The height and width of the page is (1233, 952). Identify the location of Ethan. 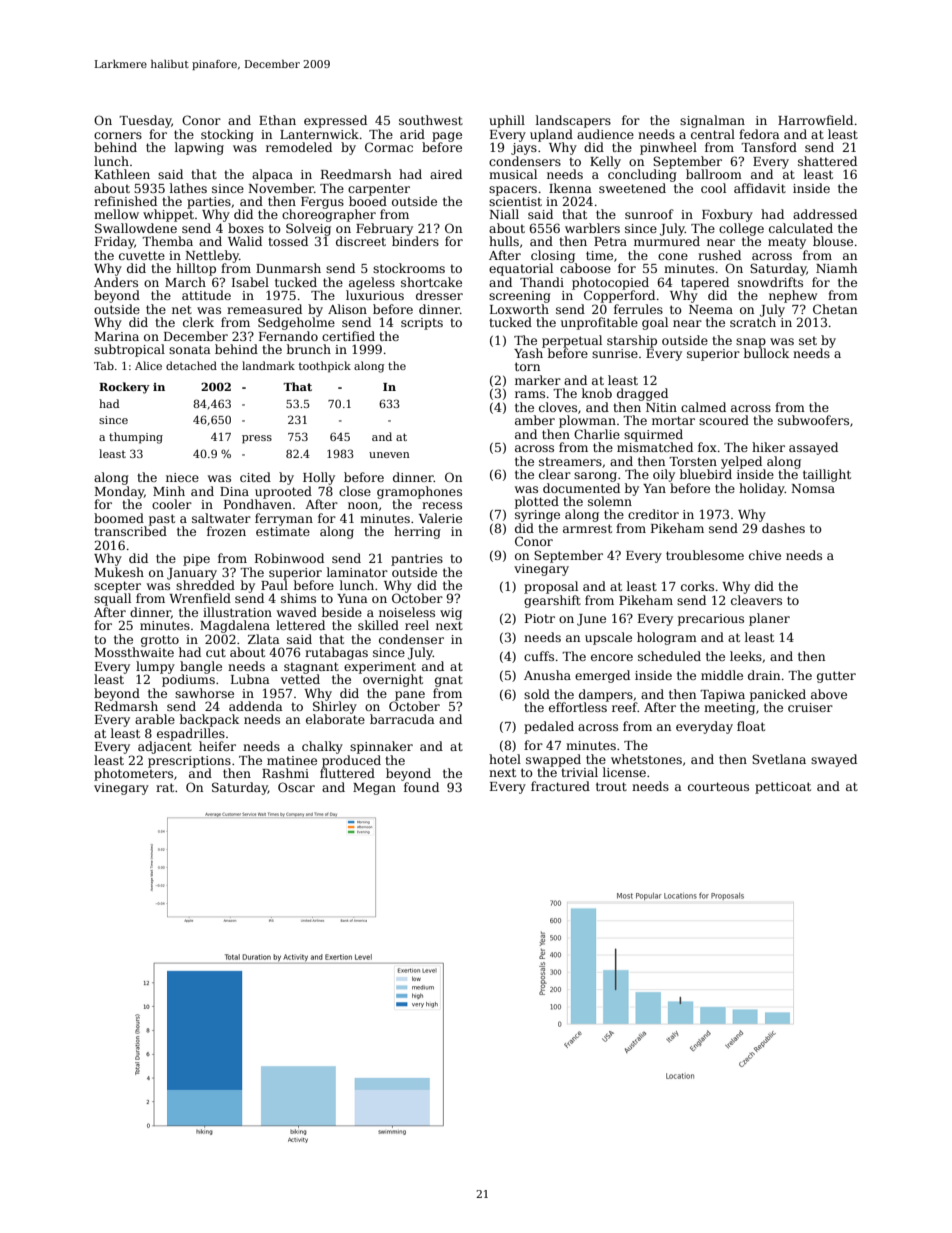
(277, 120).
